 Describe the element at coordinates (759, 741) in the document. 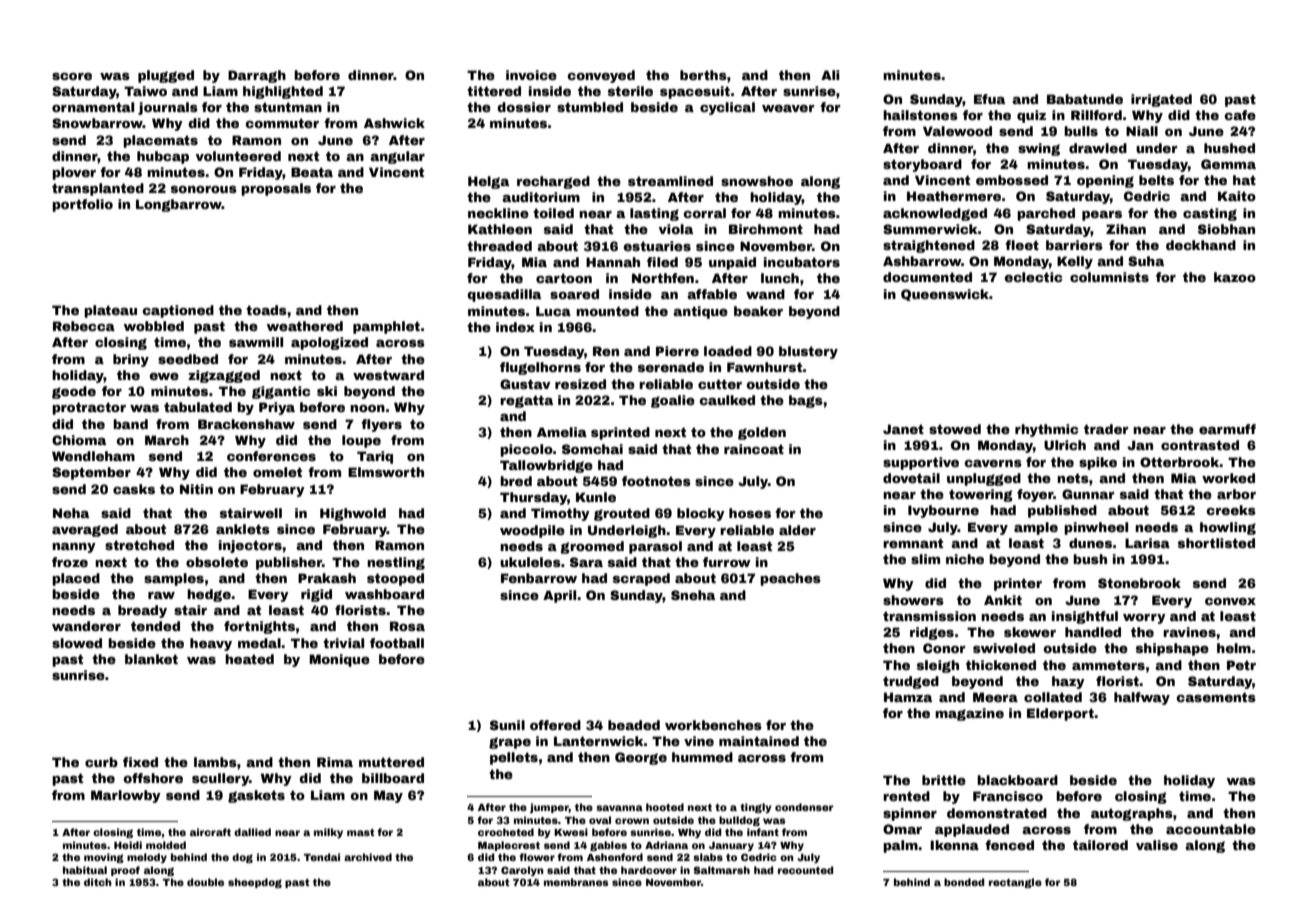

I see `maintained` at that location.
